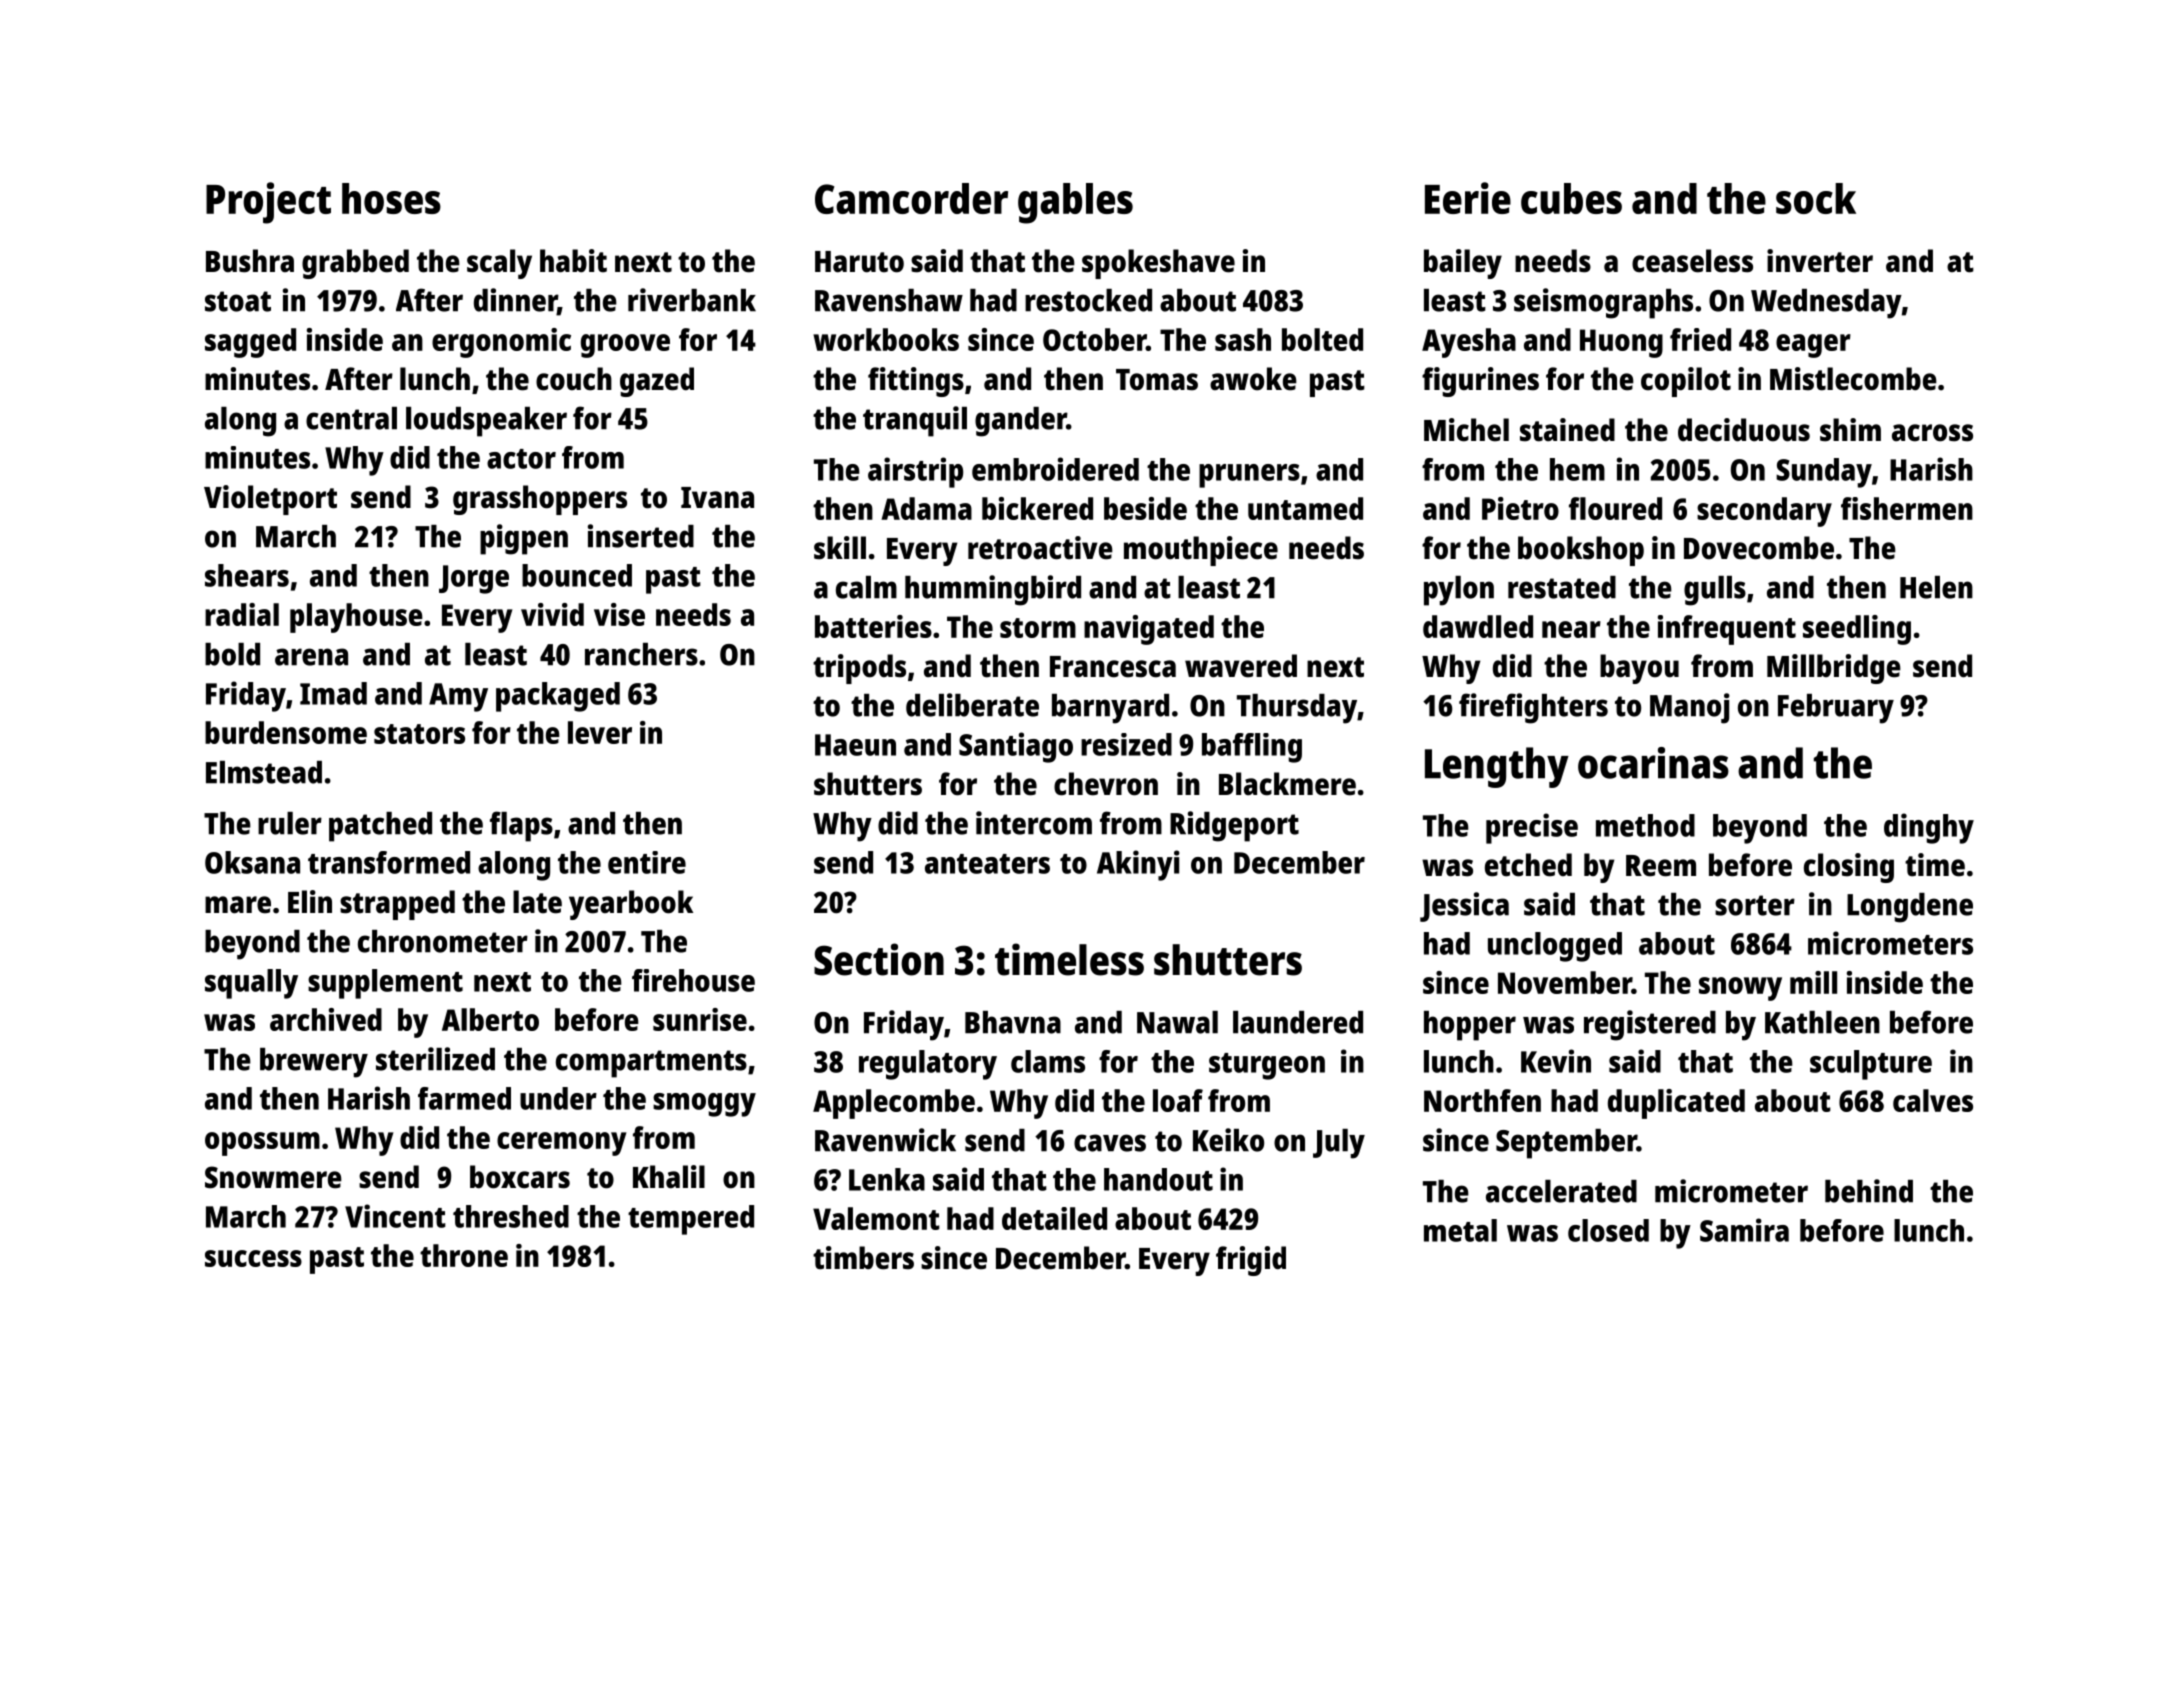  What do you see at coordinates (916, 382) in the page?
I see `fittings` at bounding box center [916, 382].
